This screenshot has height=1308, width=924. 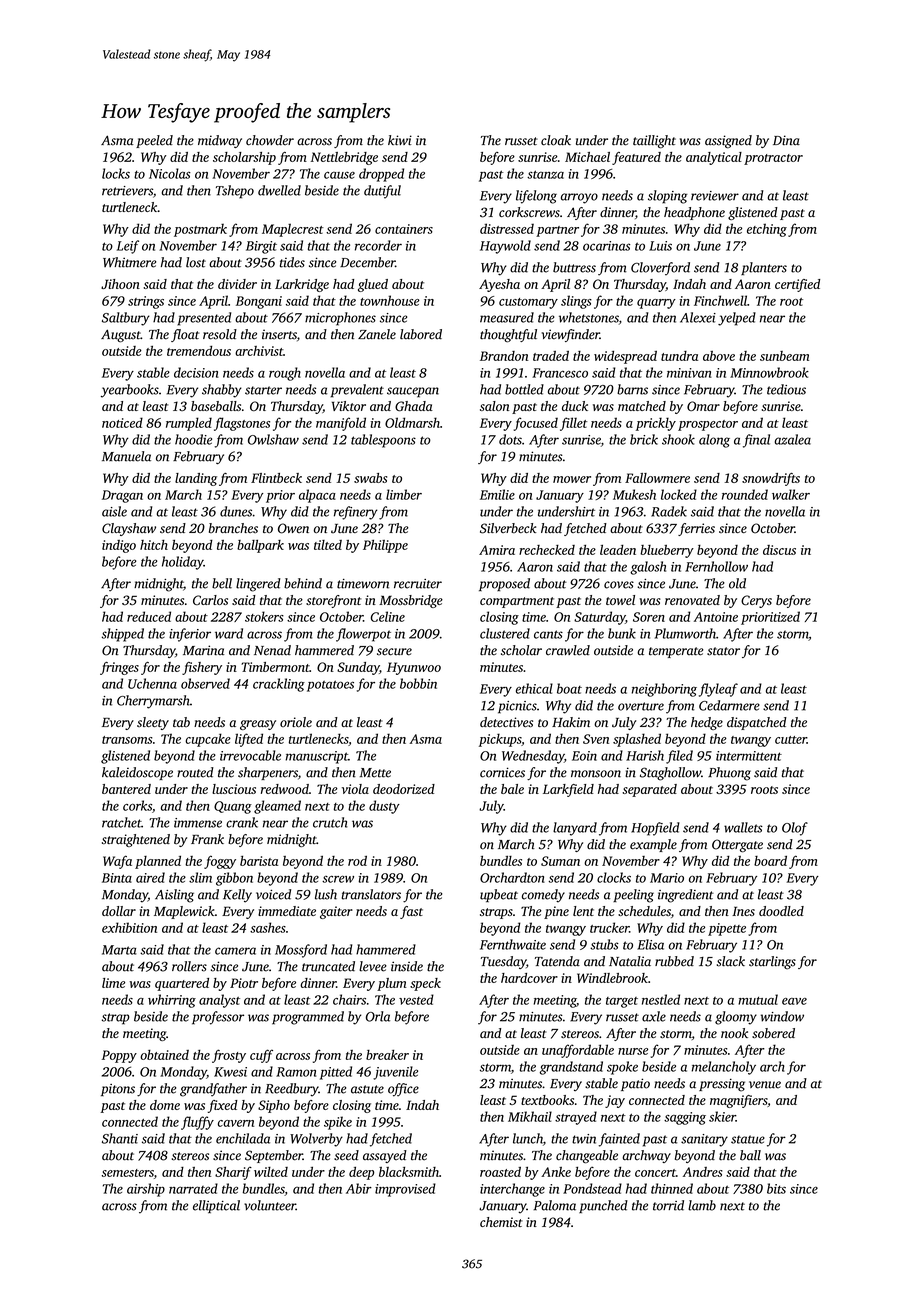 What do you see at coordinates (359, 1188) in the screenshot?
I see `Abir` at bounding box center [359, 1188].
